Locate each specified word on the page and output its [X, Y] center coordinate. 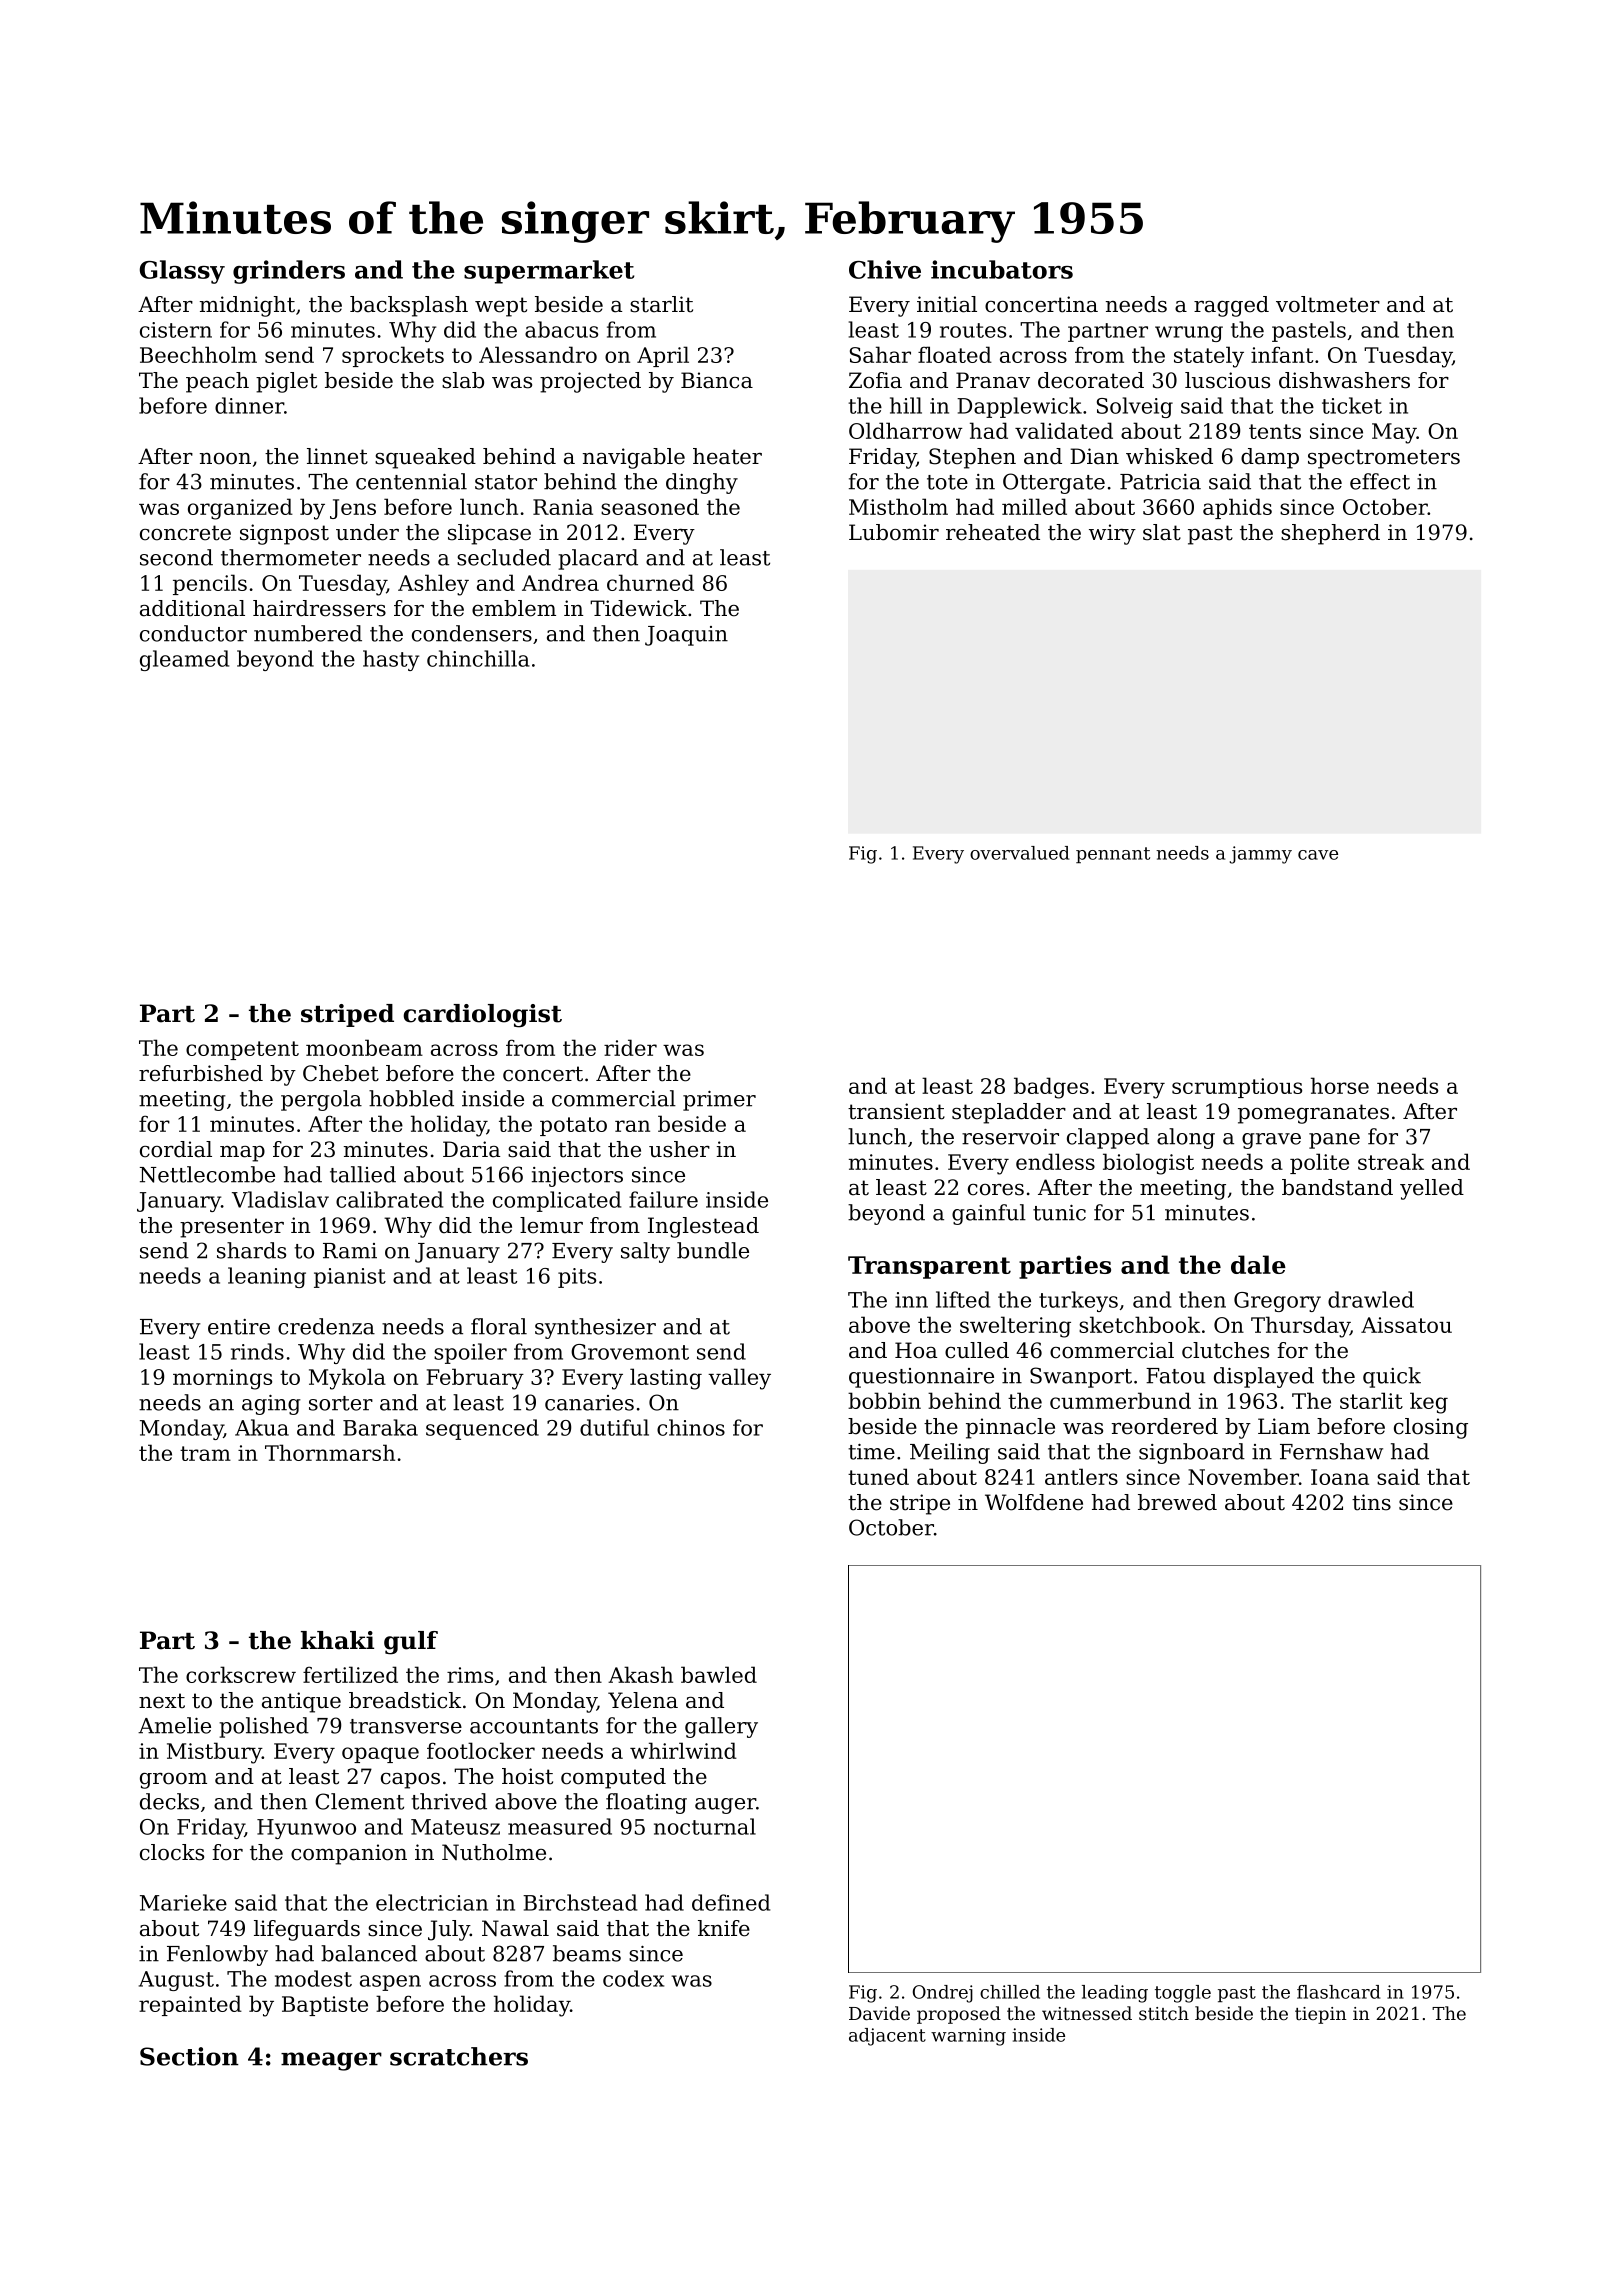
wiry [1112, 534]
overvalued [1019, 853]
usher [679, 1149]
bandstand [1337, 1187]
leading [1115, 1994]
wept [501, 307]
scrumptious [1237, 1088]
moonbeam [364, 1047]
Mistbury [214, 1753]
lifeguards [307, 1930]
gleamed [184, 660]
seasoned [650, 506]
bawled [719, 1674]
